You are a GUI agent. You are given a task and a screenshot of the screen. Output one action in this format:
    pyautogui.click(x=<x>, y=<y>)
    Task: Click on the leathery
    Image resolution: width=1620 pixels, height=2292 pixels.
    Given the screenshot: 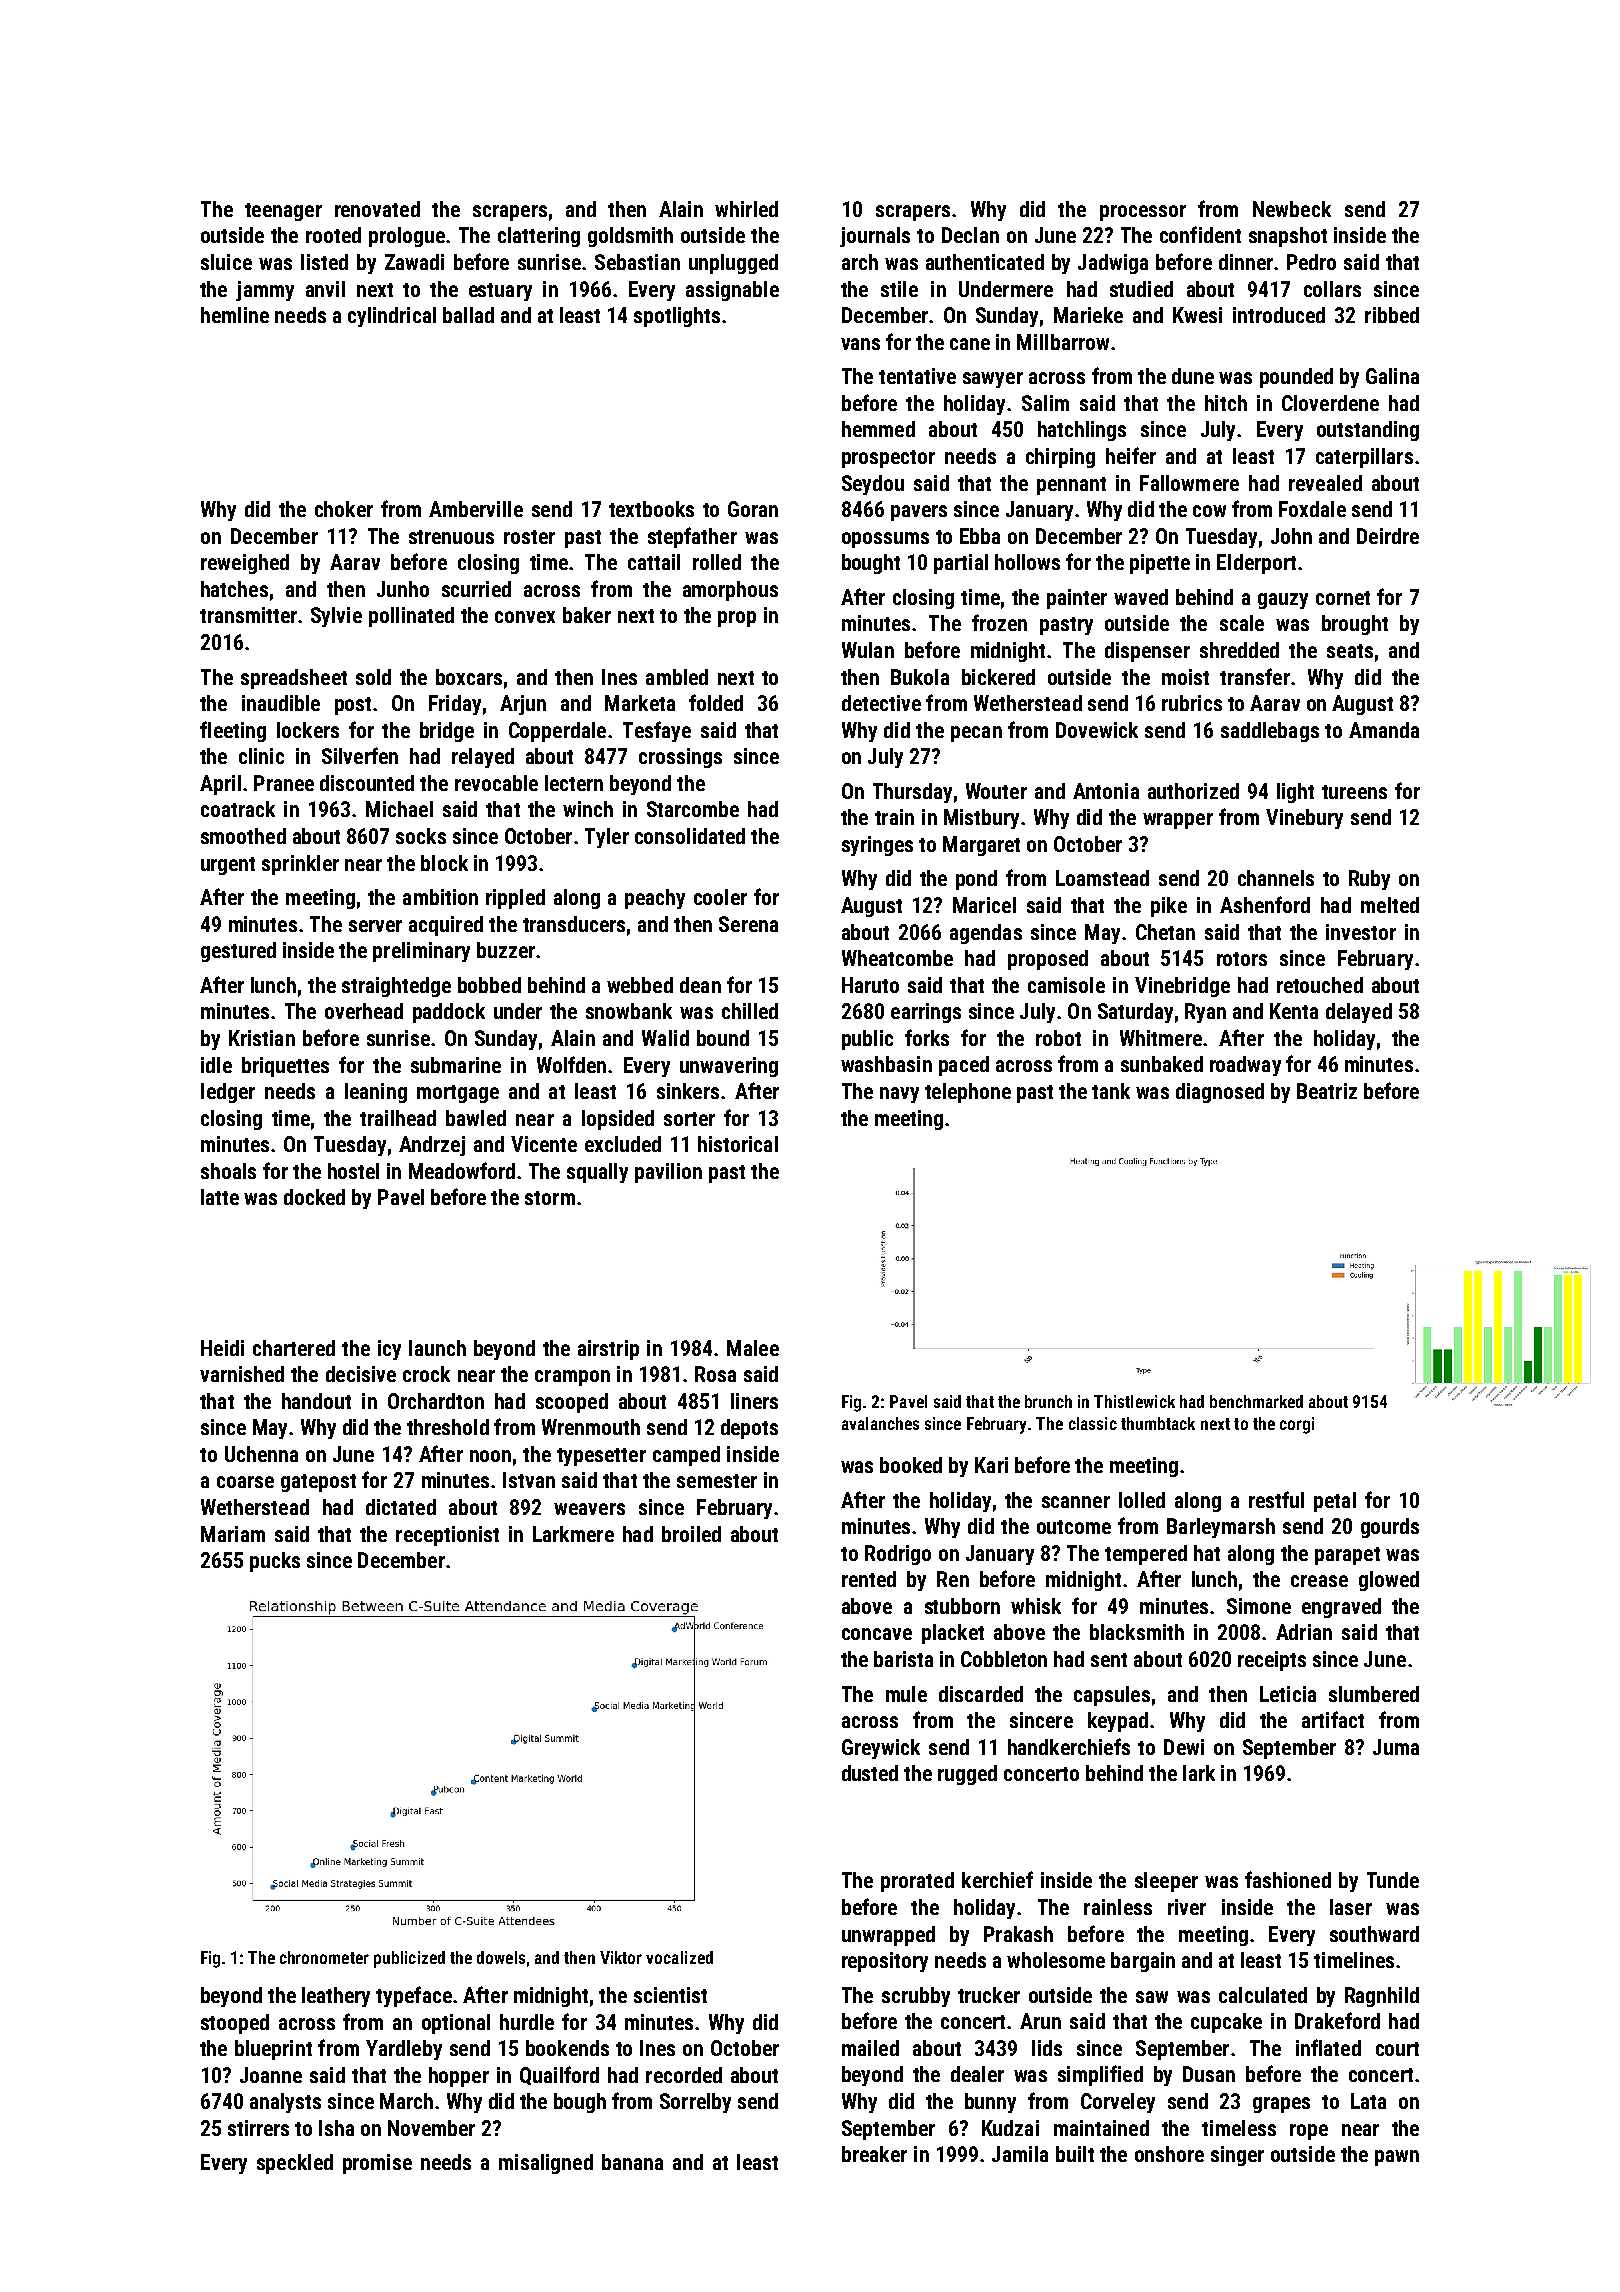 What is the action you would take?
    pyautogui.click(x=336, y=1997)
